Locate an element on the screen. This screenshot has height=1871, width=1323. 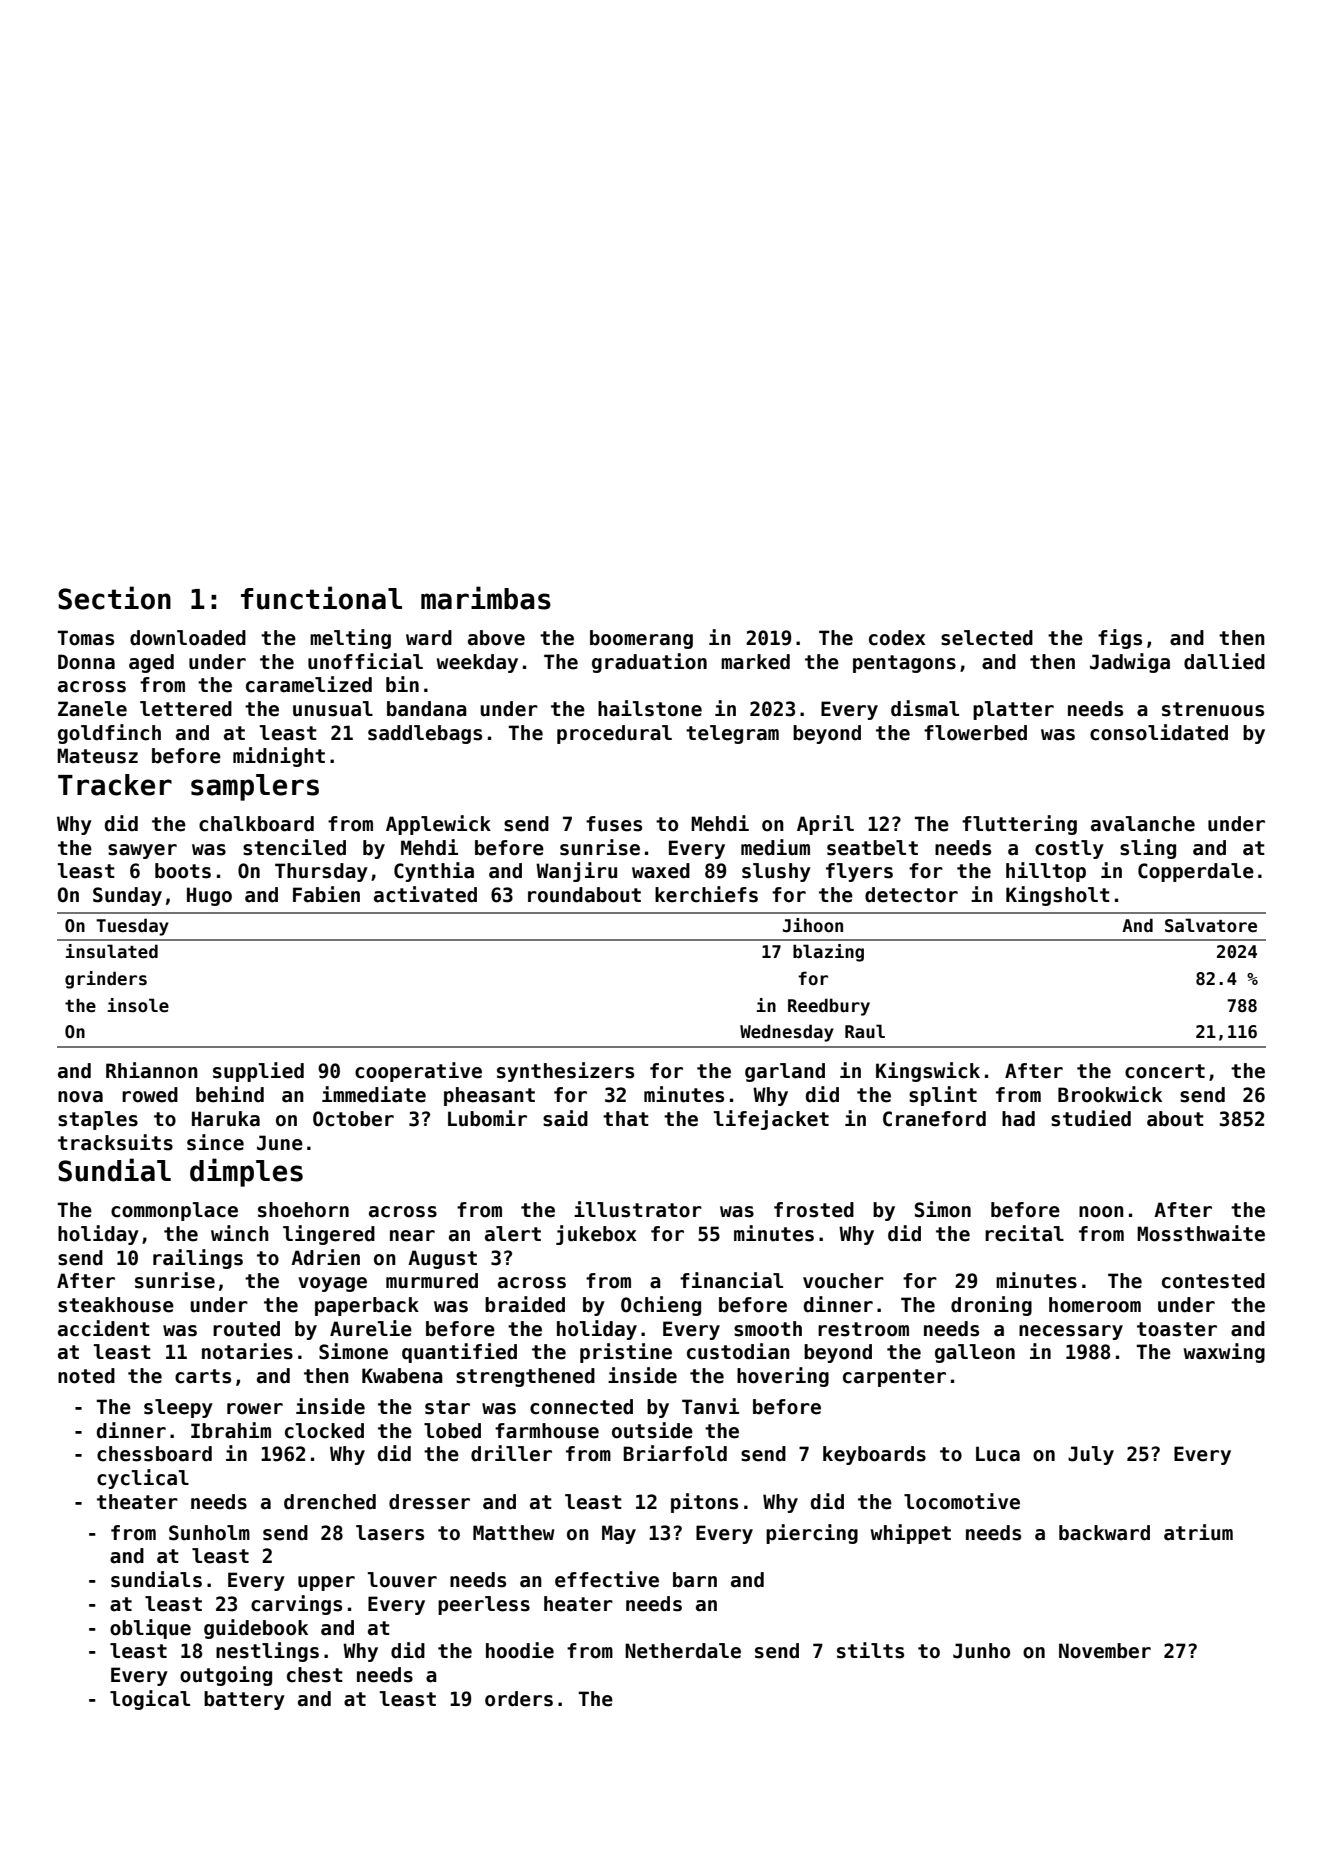
figs is located at coordinates (1120, 639).
